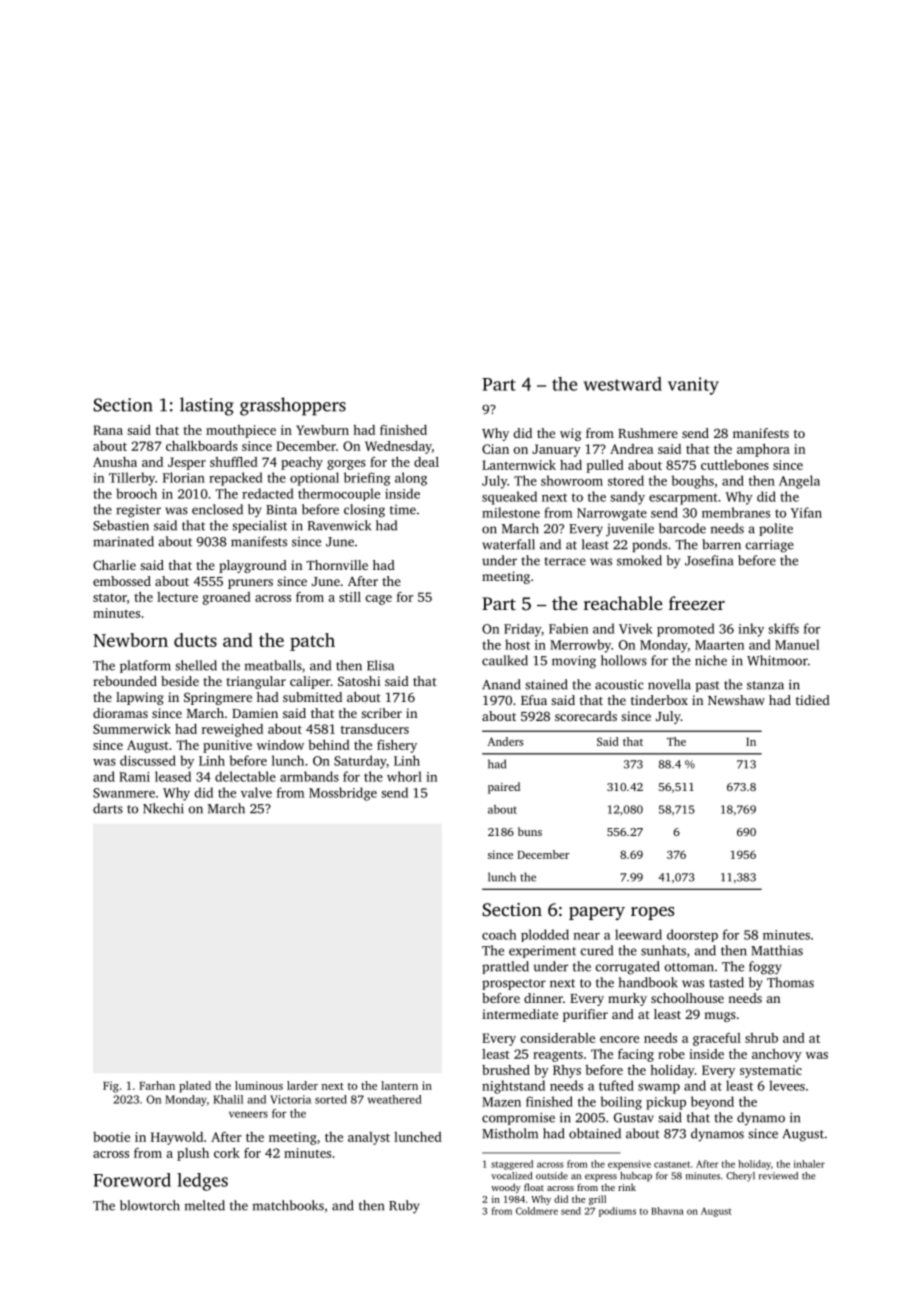 This screenshot has width=924, height=1308. What do you see at coordinates (108, 430) in the screenshot?
I see `Rana` at bounding box center [108, 430].
